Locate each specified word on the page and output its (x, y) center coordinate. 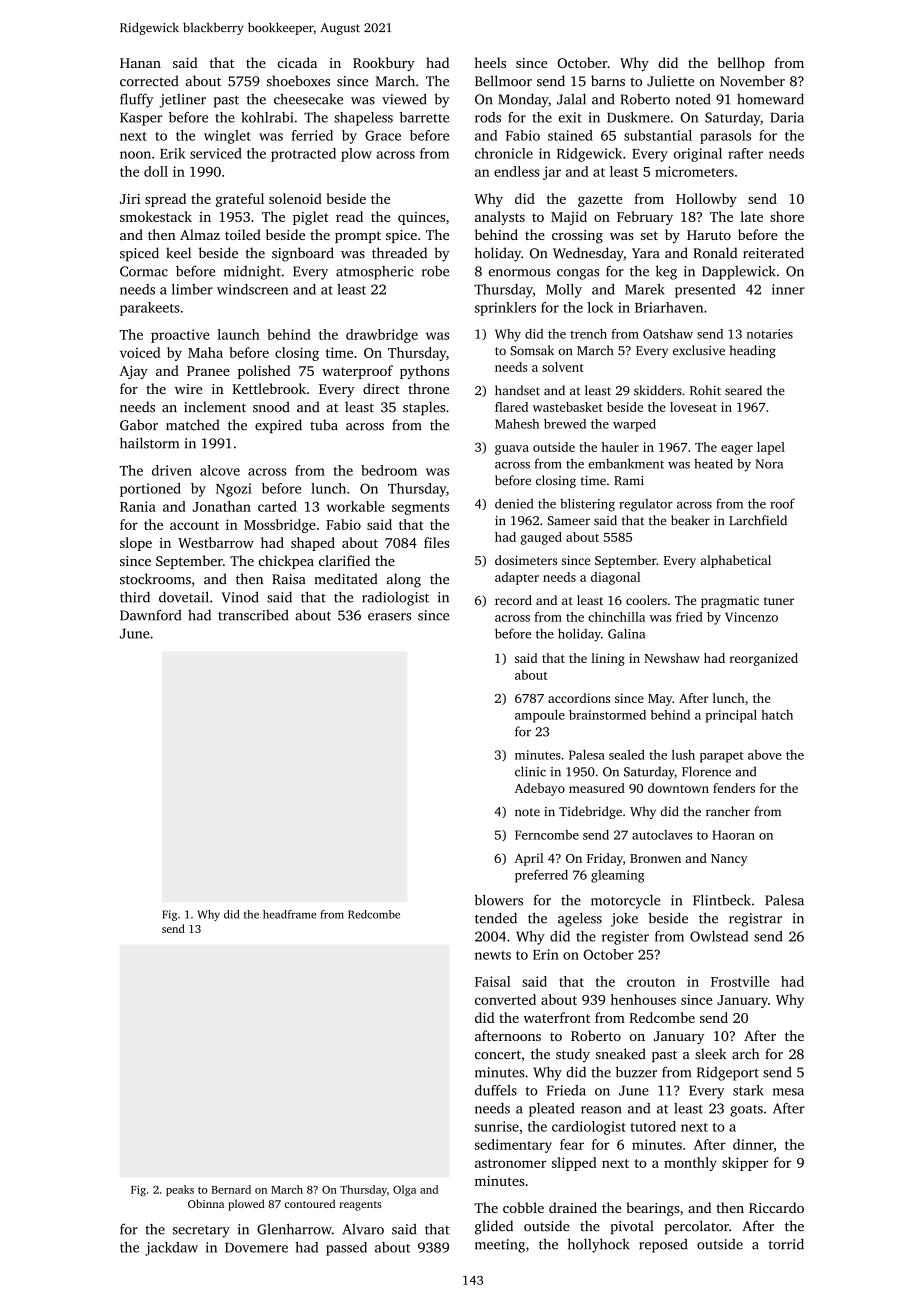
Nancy (729, 860)
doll (156, 171)
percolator (697, 1227)
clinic (530, 771)
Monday (523, 100)
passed (346, 1249)
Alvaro (363, 1229)
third (135, 597)
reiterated (773, 253)
